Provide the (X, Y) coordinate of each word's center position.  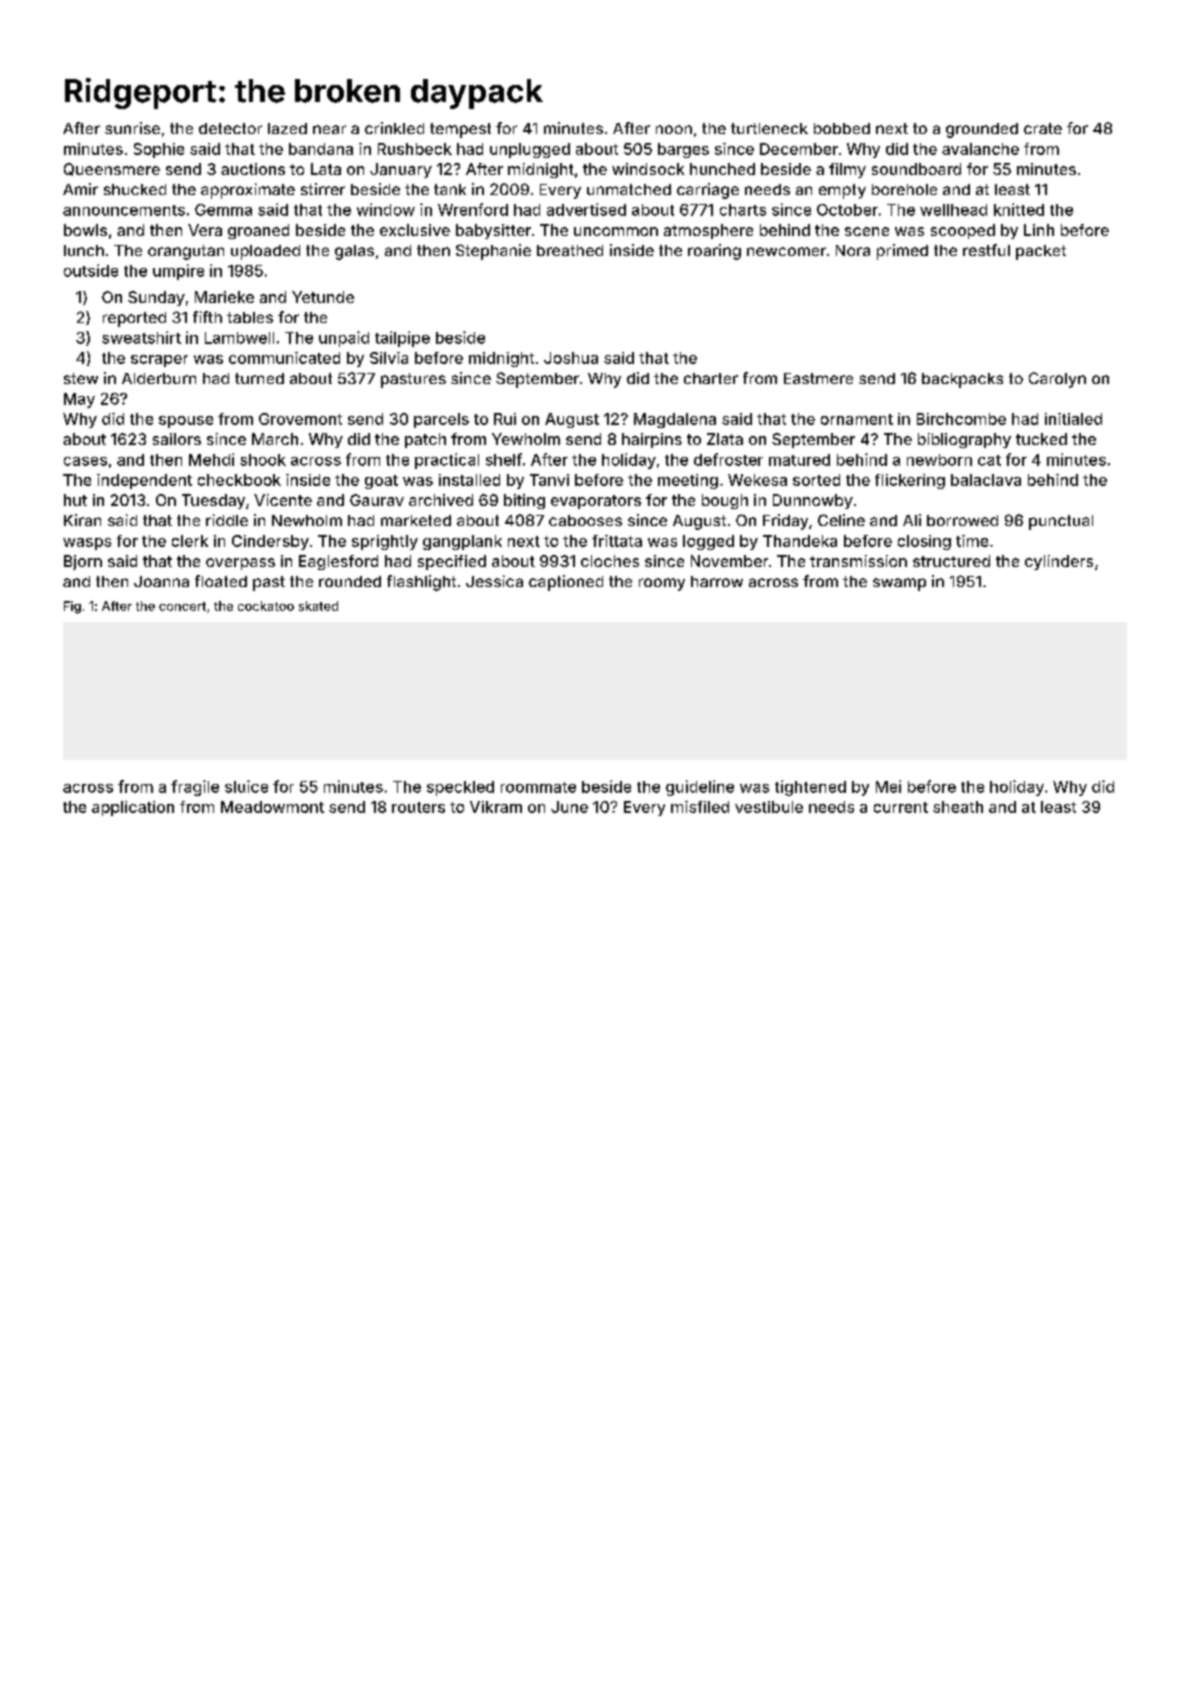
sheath (958, 807)
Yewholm (526, 439)
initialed (1073, 419)
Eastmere (818, 378)
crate (1043, 128)
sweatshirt (141, 337)
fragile (195, 788)
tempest (460, 130)
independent (144, 481)
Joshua (571, 358)
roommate (538, 787)
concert (182, 606)
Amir (80, 189)
